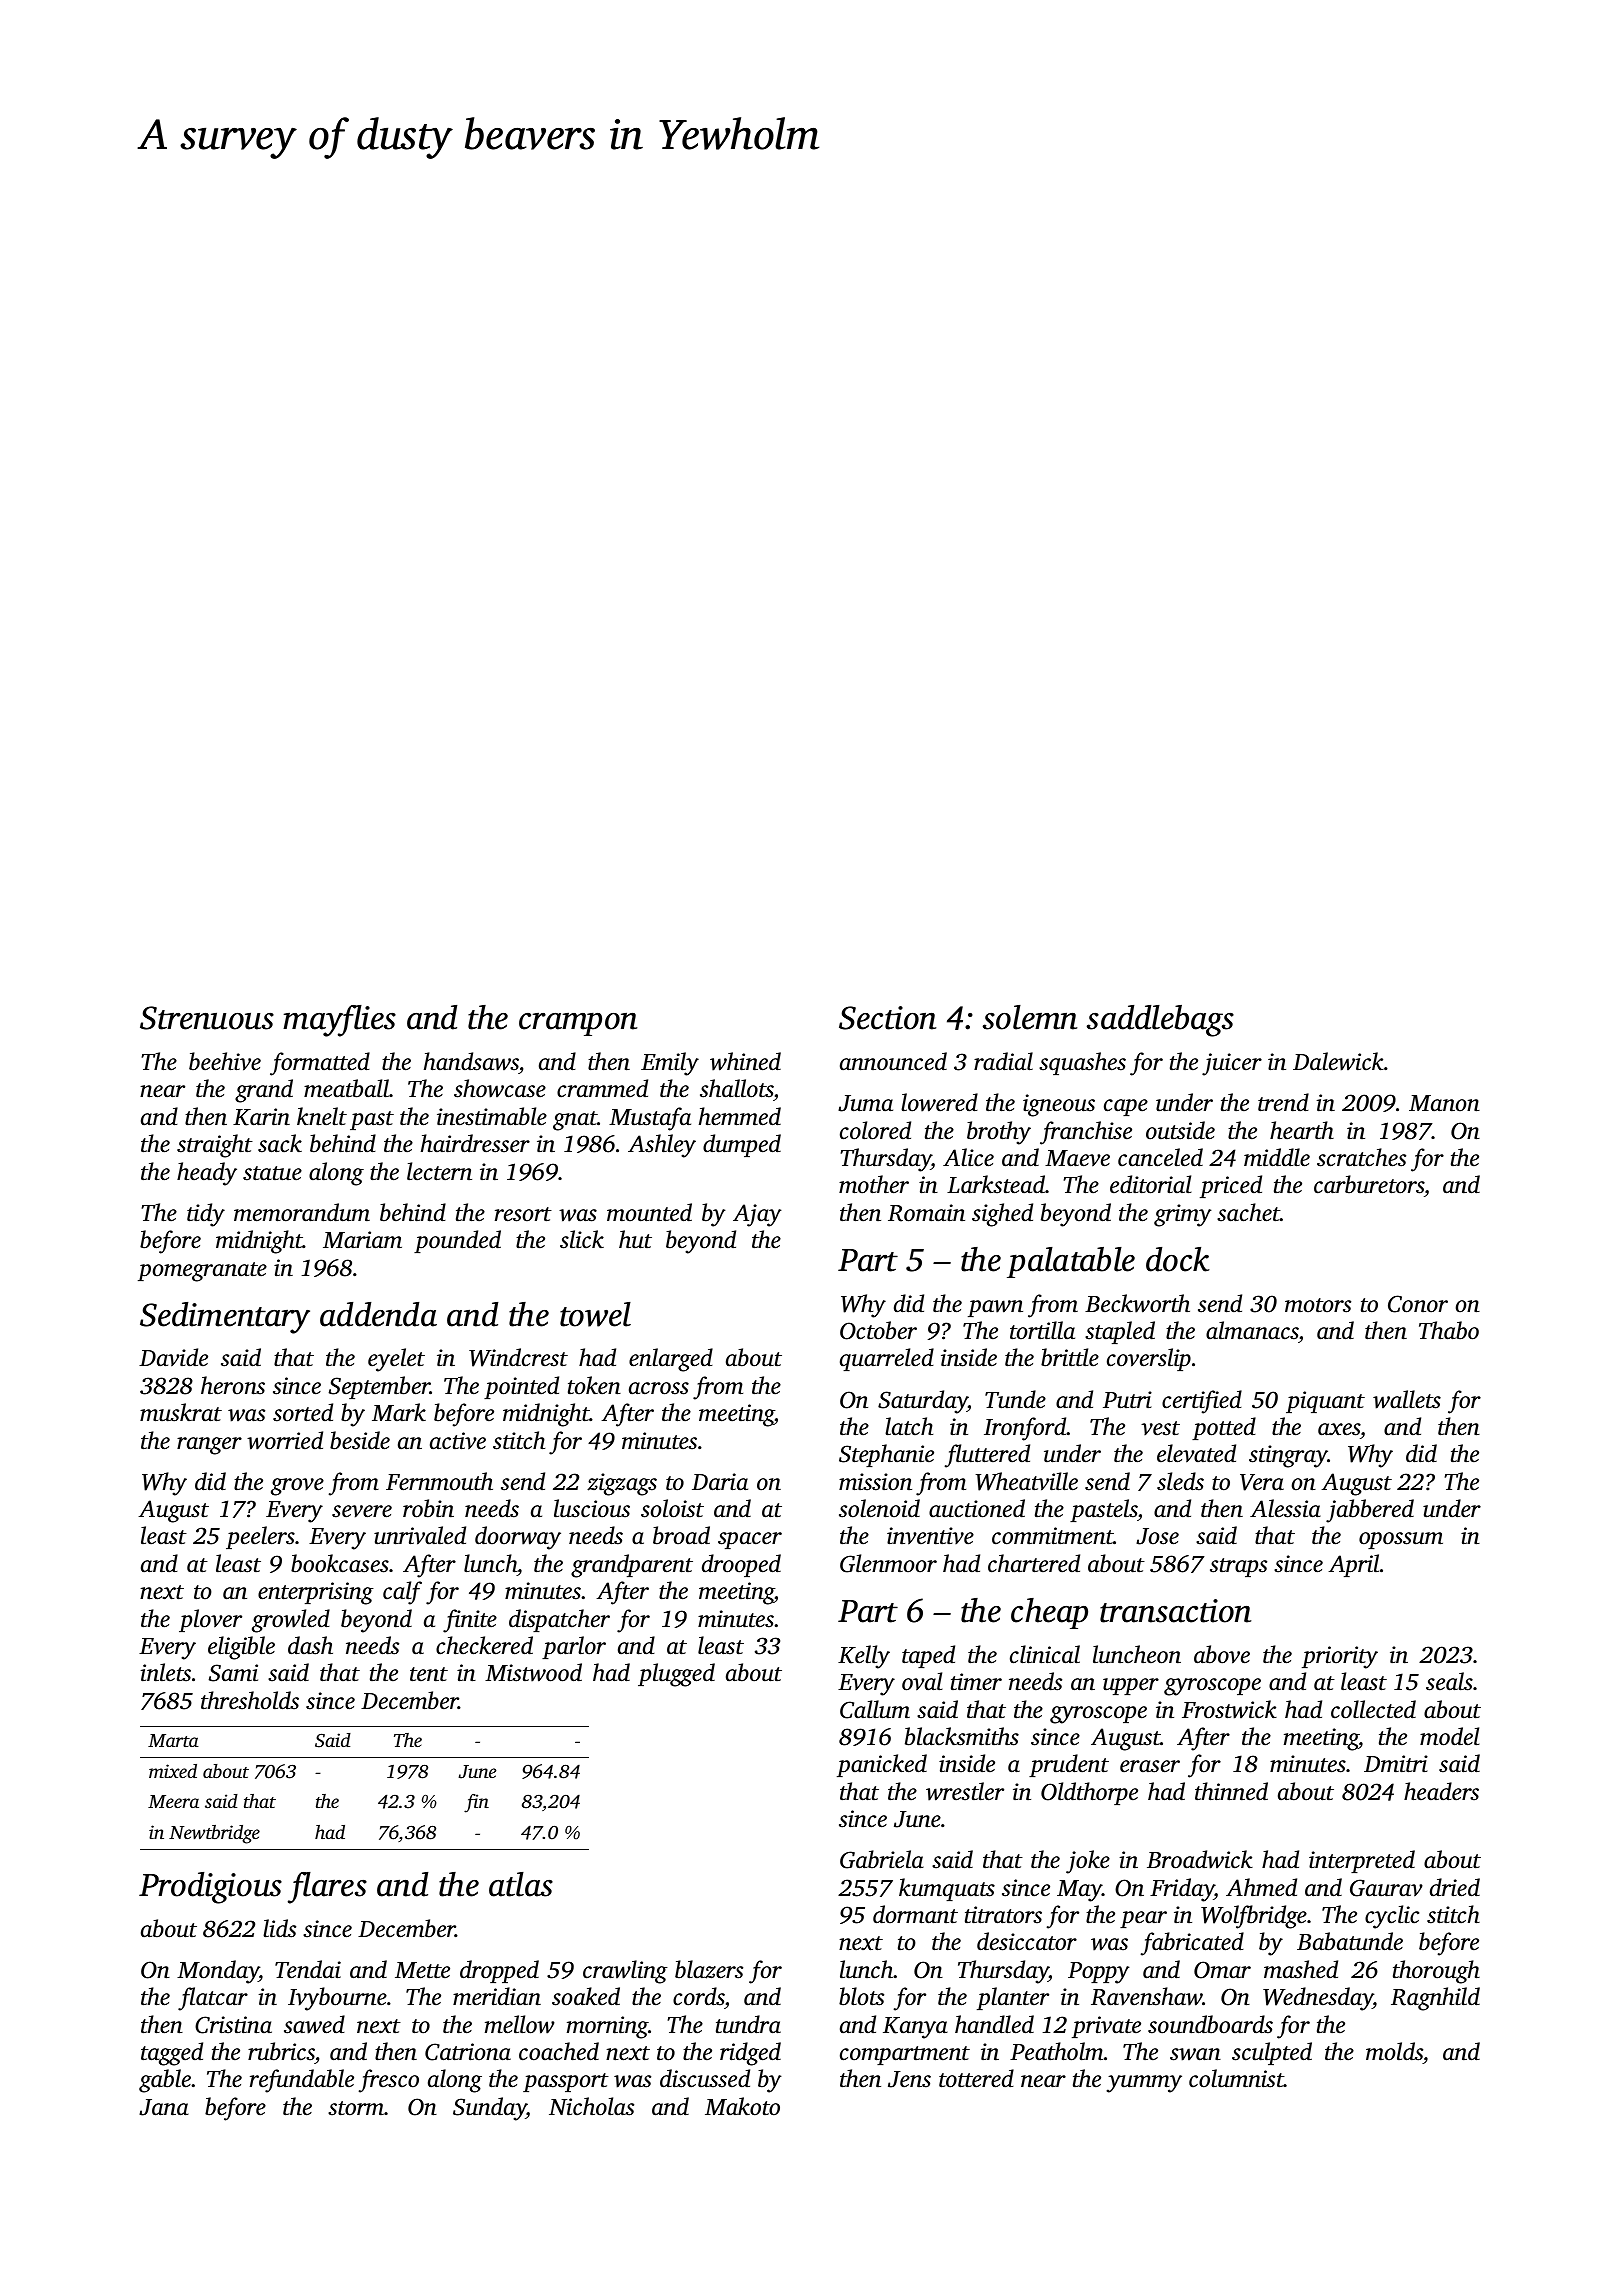 The height and width of the screenshot is (2292, 1620). I want to click on Newtbridge, so click(214, 1834).
